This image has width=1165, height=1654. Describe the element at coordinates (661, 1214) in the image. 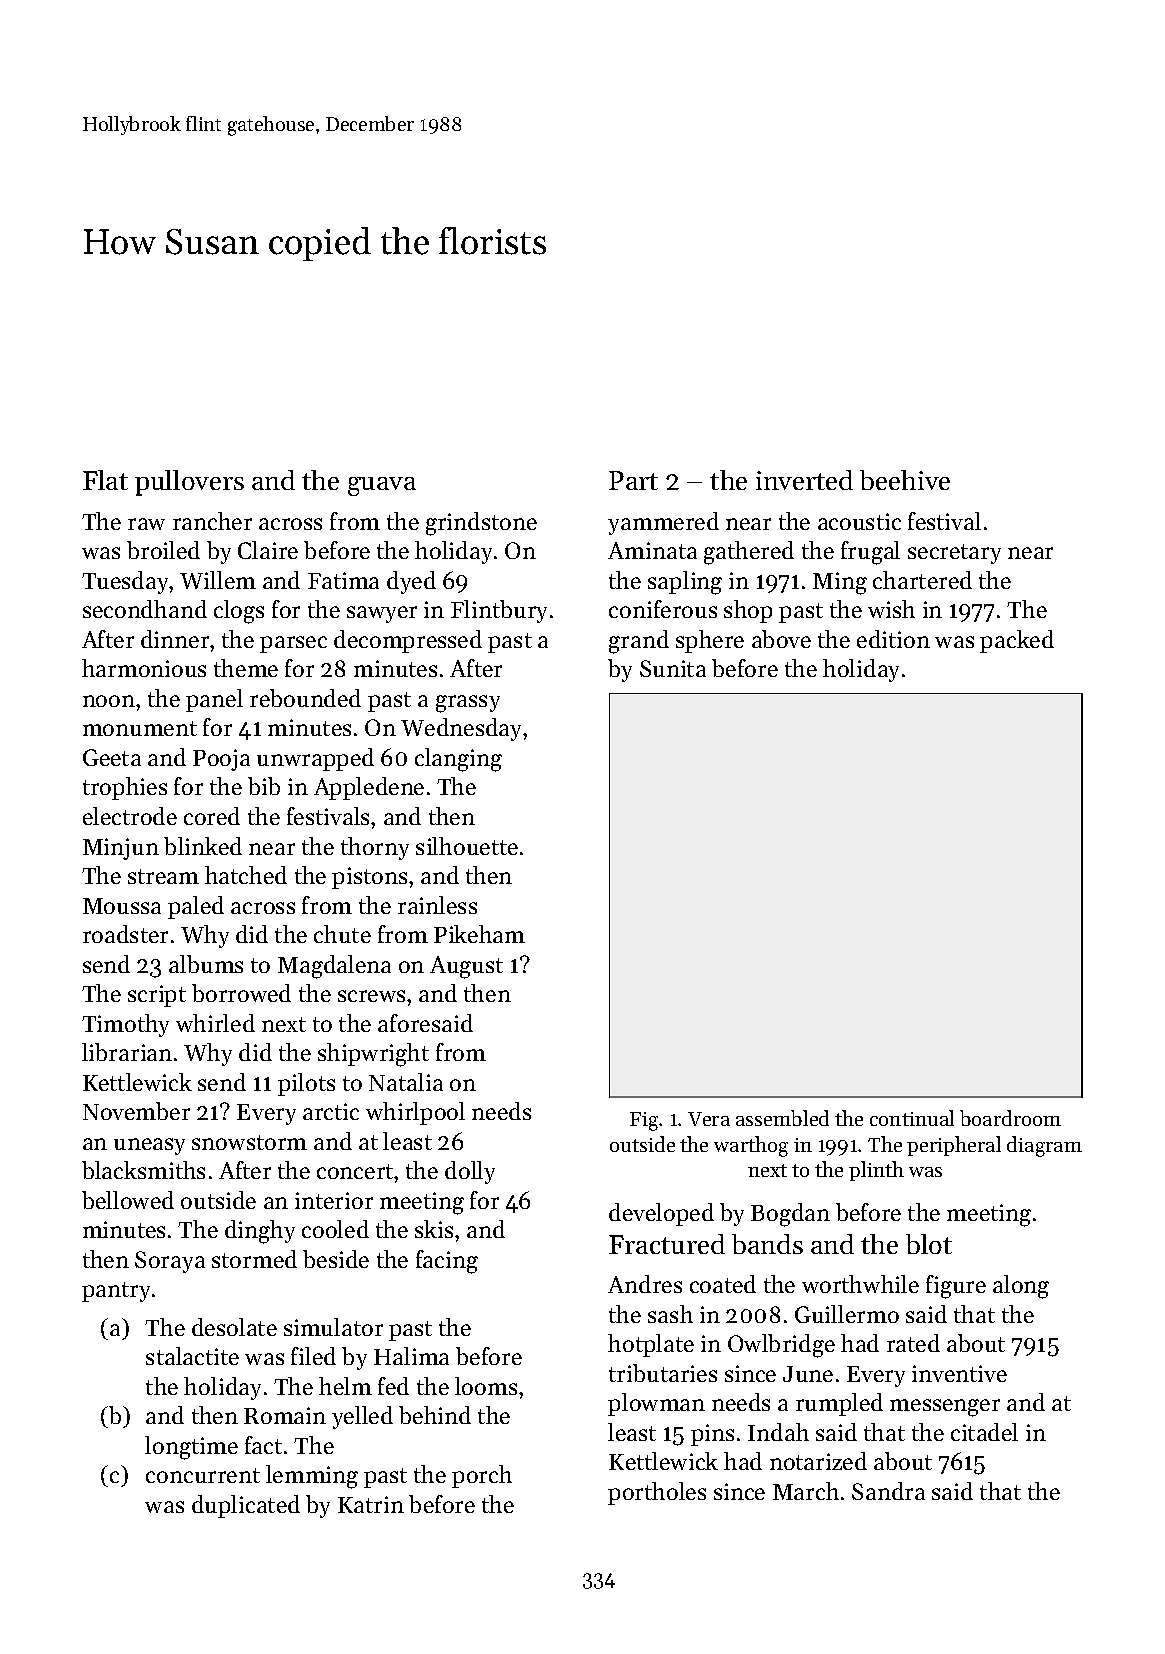

I see `developed` at that location.
